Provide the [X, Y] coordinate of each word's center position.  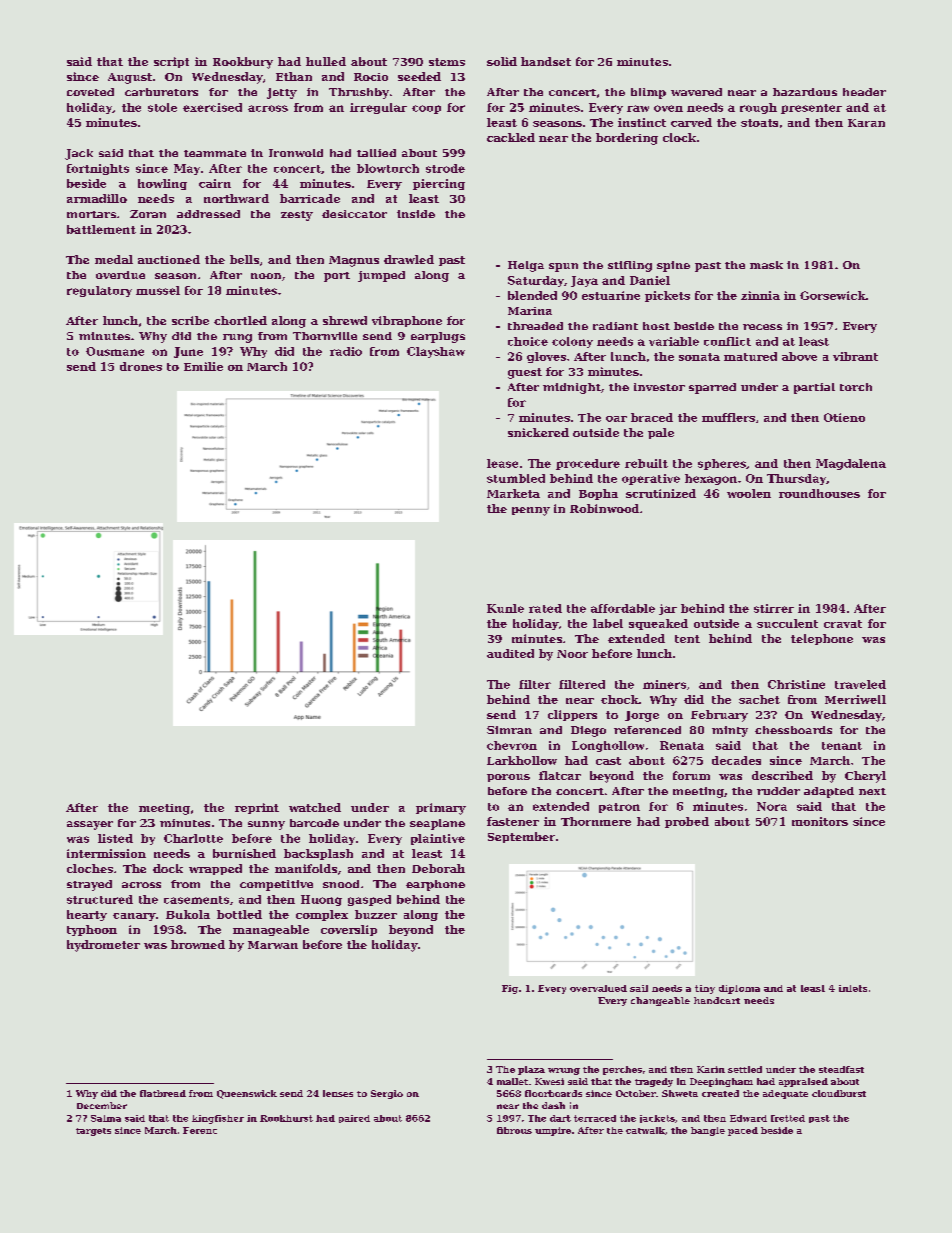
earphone [435, 885]
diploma [739, 989]
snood [341, 884]
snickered [538, 432]
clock [679, 137]
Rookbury [243, 63]
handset [546, 61]
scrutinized [661, 493]
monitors [820, 821]
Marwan [273, 945]
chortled [240, 320]
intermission [106, 853]
